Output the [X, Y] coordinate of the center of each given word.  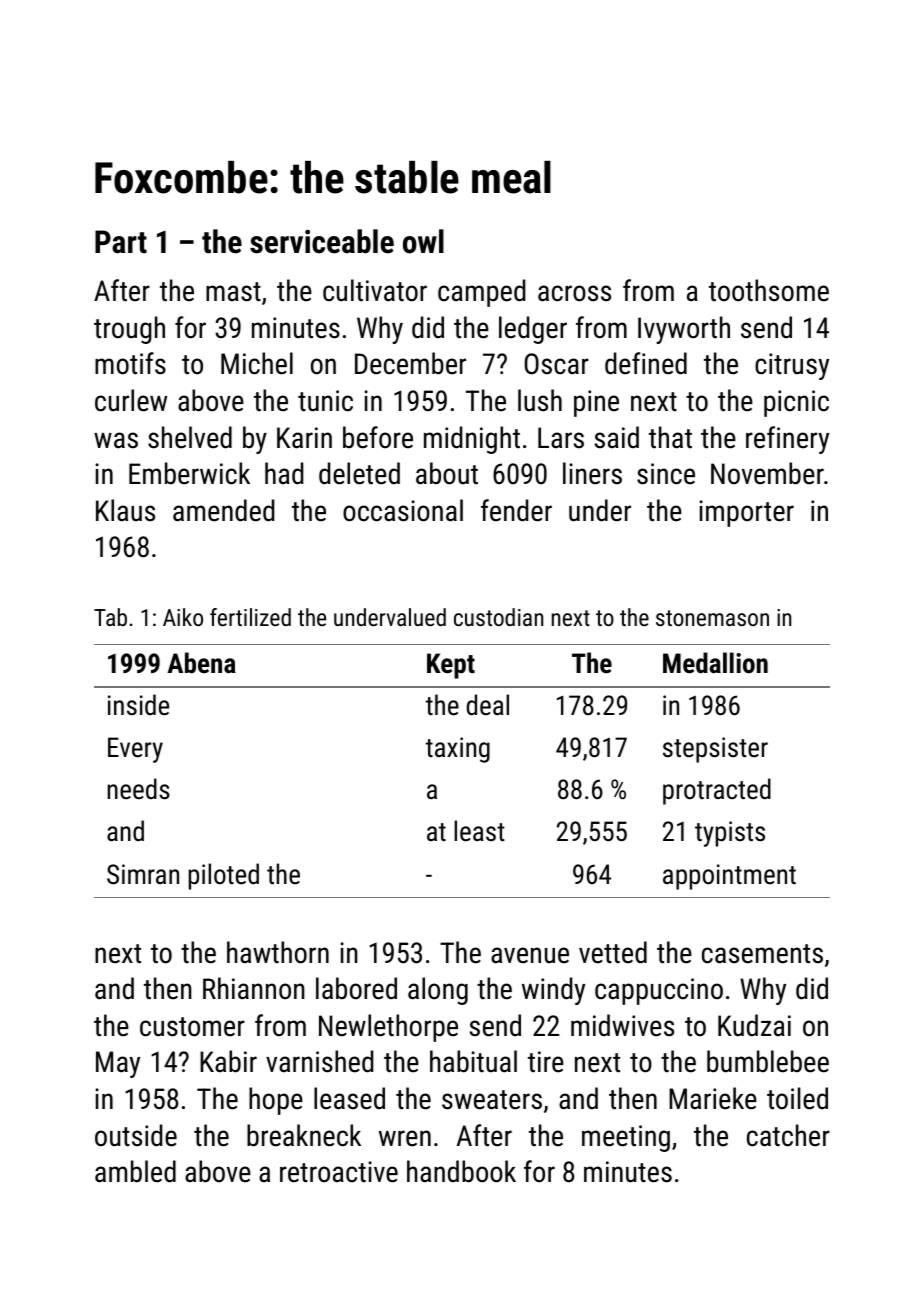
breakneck [304, 1135]
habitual [473, 1061]
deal [488, 705]
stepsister [715, 750]
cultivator [375, 290]
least [479, 831]
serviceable [322, 241]
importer [746, 513]
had [284, 473]
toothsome [769, 290]
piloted [224, 876]
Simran [143, 874]
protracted [717, 791]
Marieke [713, 1098]
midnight [472, 440]
